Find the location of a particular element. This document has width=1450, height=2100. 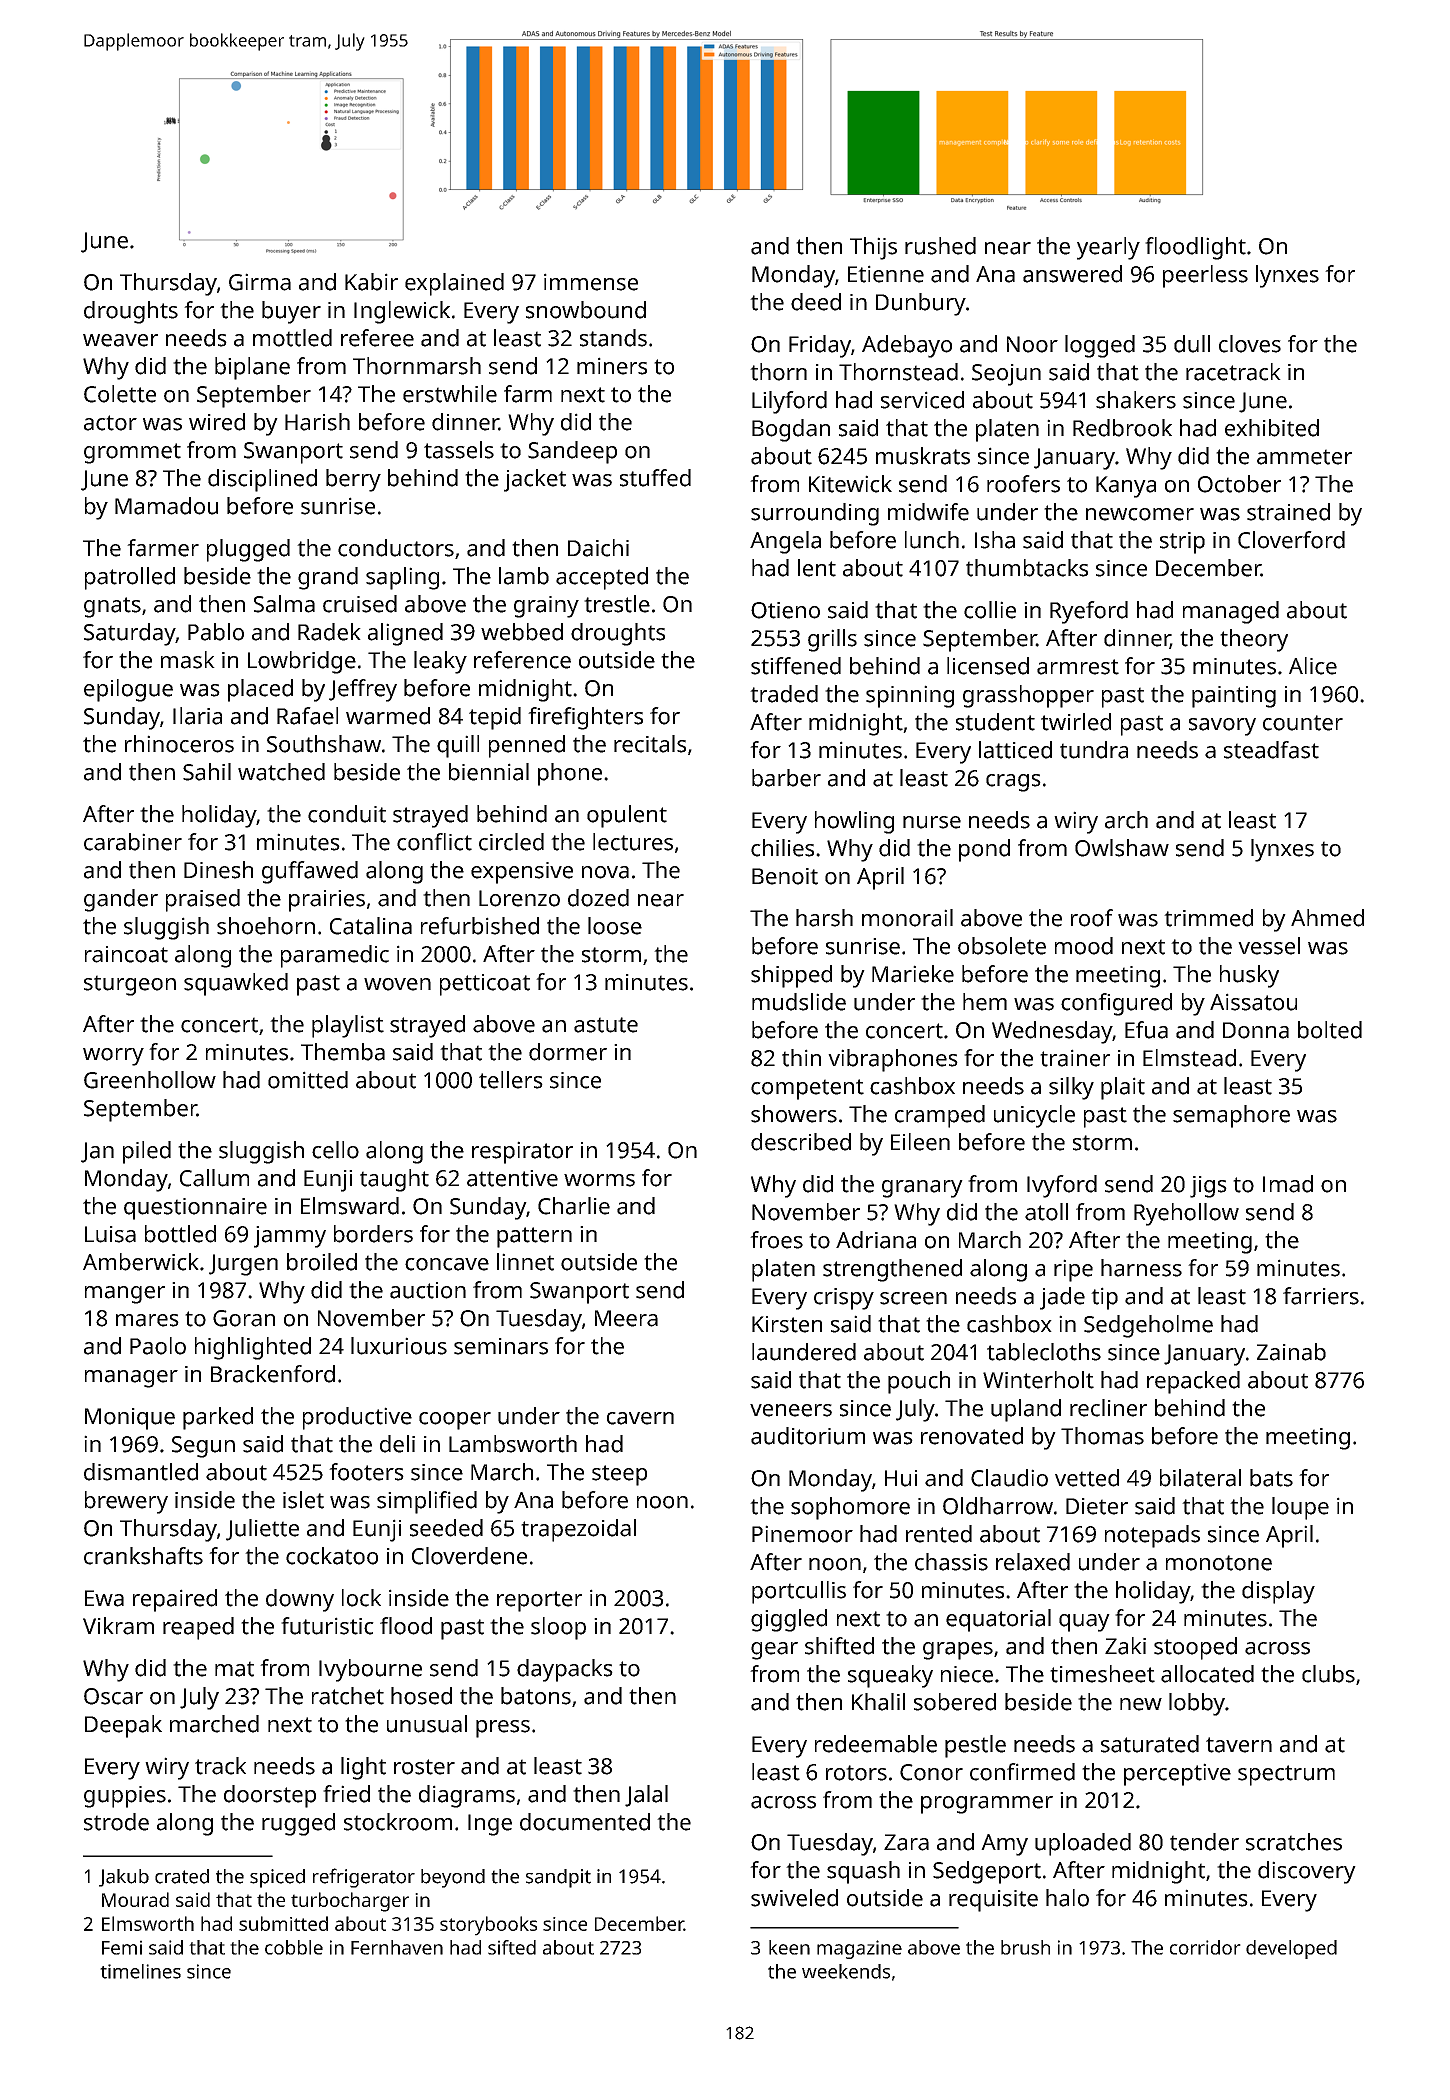

pattern is located at coordinates (534, 1237).
